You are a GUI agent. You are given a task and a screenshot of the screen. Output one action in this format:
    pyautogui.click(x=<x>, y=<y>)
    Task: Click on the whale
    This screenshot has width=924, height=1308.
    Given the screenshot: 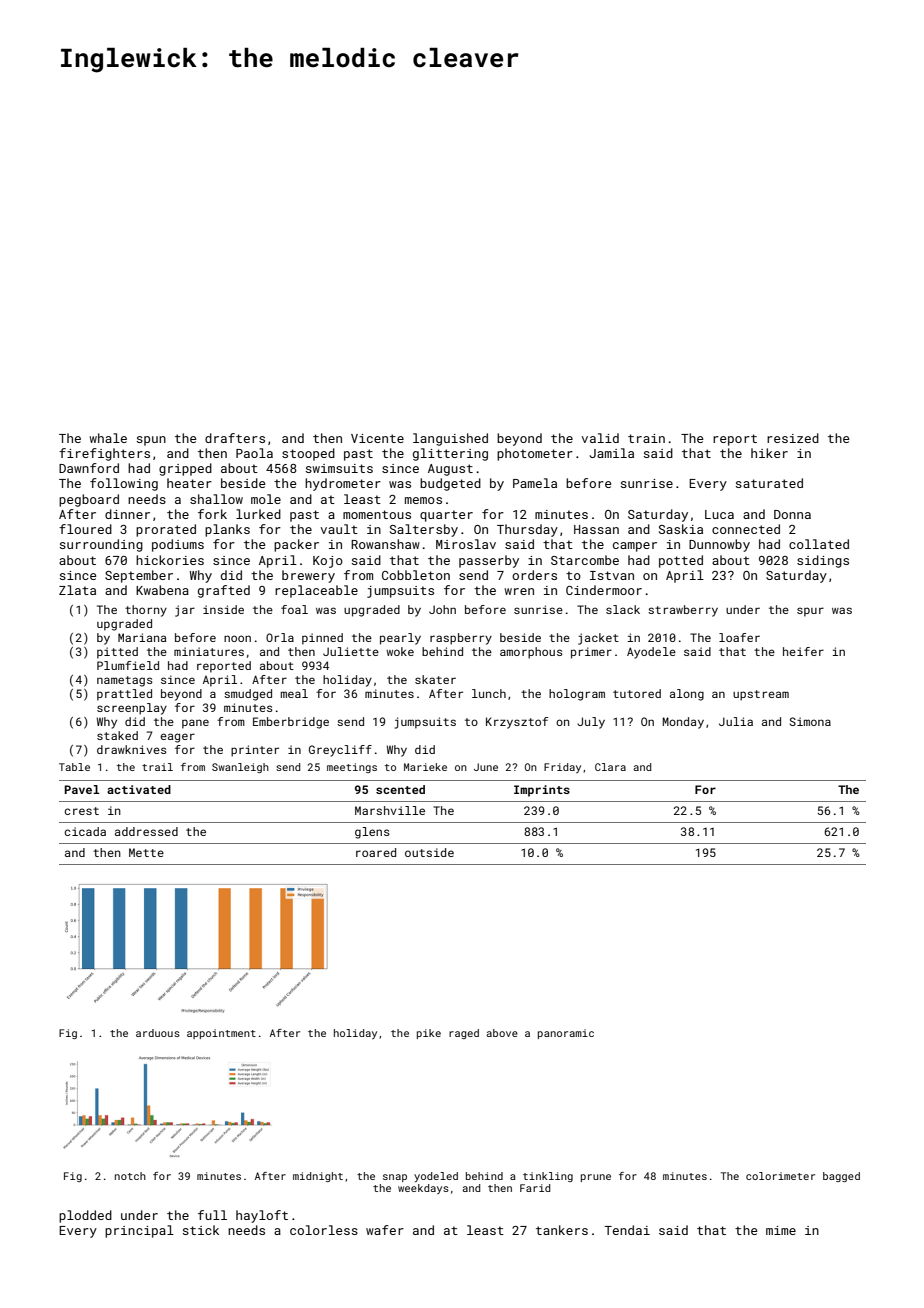 What is the action you would take?
    pyautogui.click(x=108, y=438)
